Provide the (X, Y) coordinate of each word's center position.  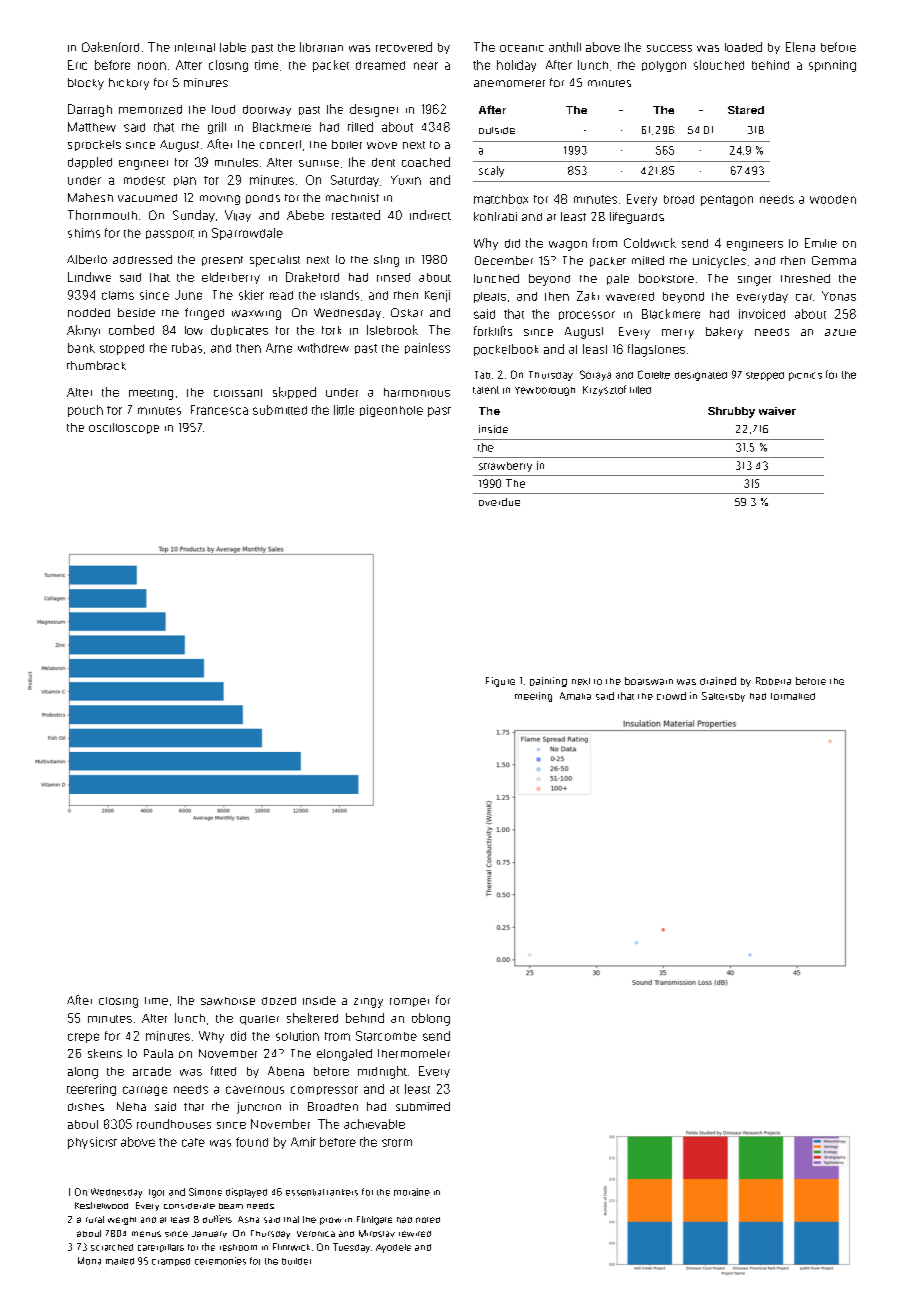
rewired (415, 1234)
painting (548, 682)
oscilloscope (124, 428)
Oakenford (110, 47)
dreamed (380, 65)
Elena (800, 47)
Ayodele (393, 1248)
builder (296, 1261)
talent (486, 390)
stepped (765, 376)
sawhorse (228, 1001)
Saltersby (723, 697)
